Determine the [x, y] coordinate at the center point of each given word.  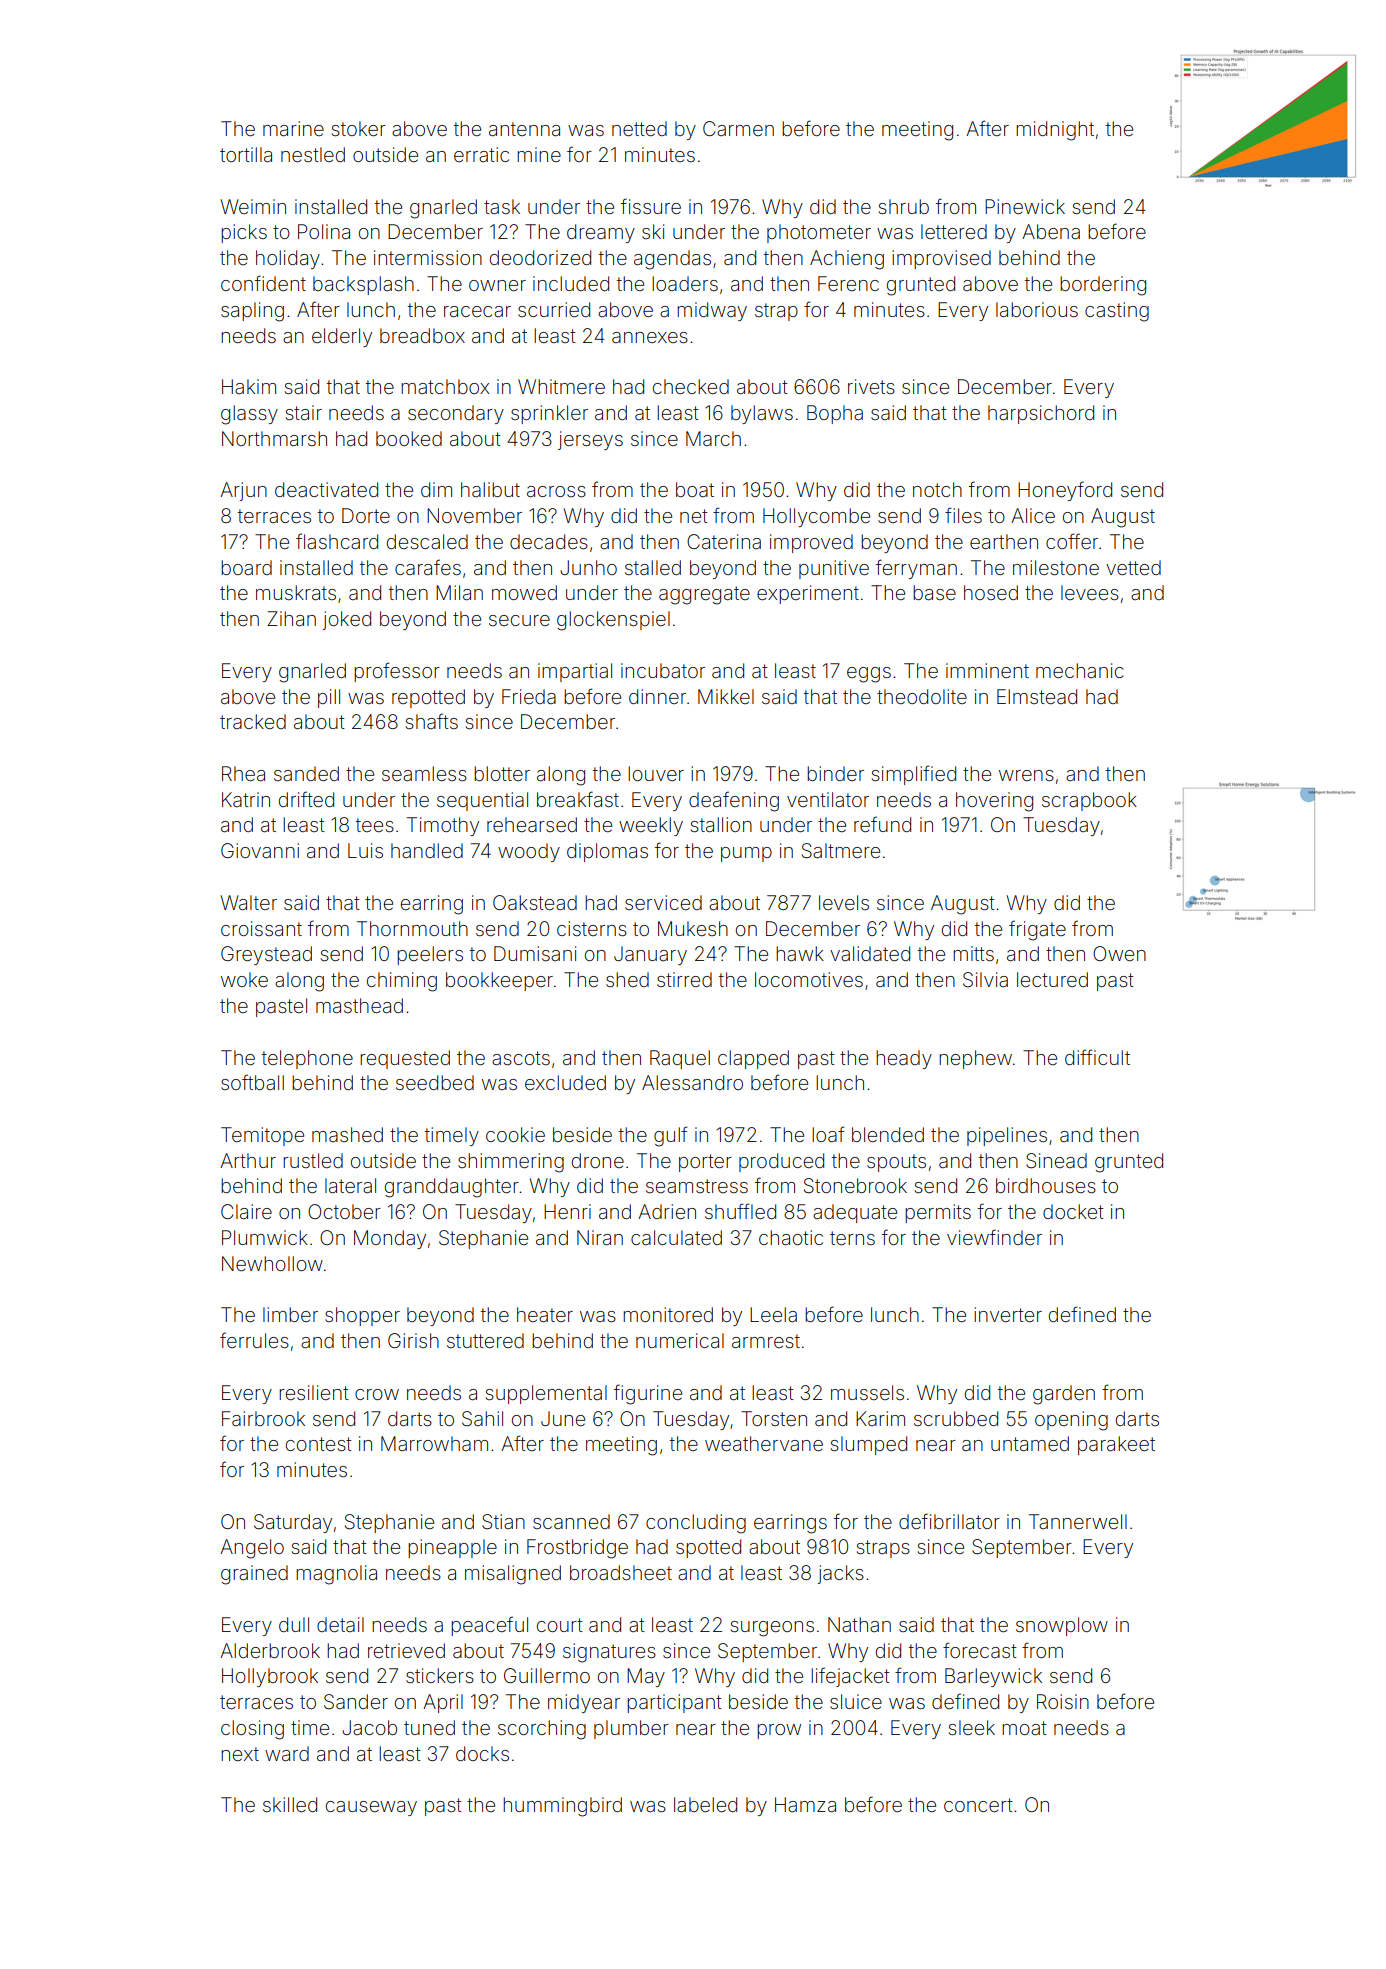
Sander [356, 1702]
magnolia [336, 1575]
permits [938, 1213]
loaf [828, 1134]
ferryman [916, 569]
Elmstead [1037, 696]
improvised [941, 259]
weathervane [764, 1443]
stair [304, 412]
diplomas [607, 852]
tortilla [246, 154]
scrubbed [956, 1418]
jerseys [590, 440]
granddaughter [452, 1188]
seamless [424, 773]
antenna [524, 129]
